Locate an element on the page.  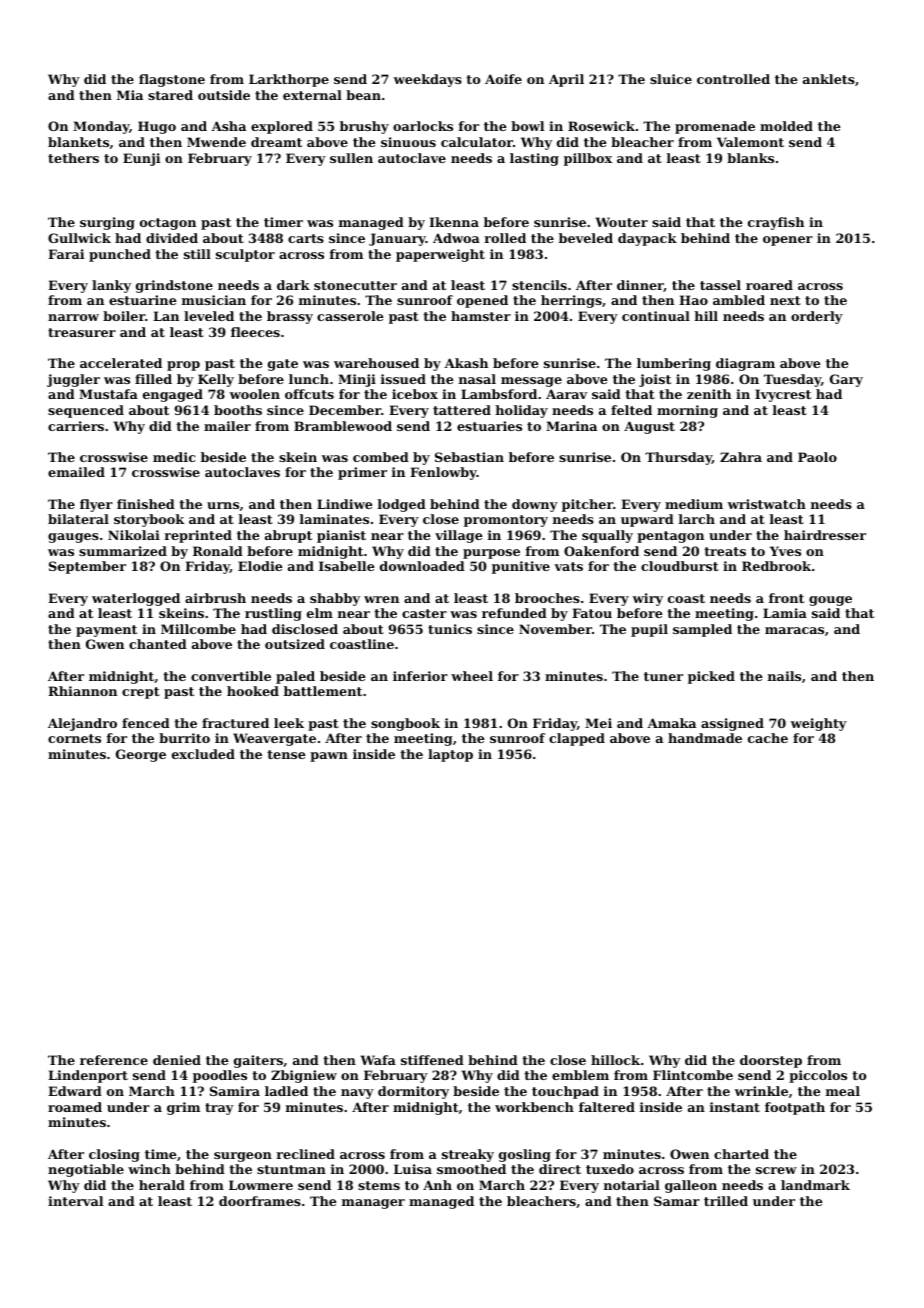
anklets is located at coordinates (829, 79).
